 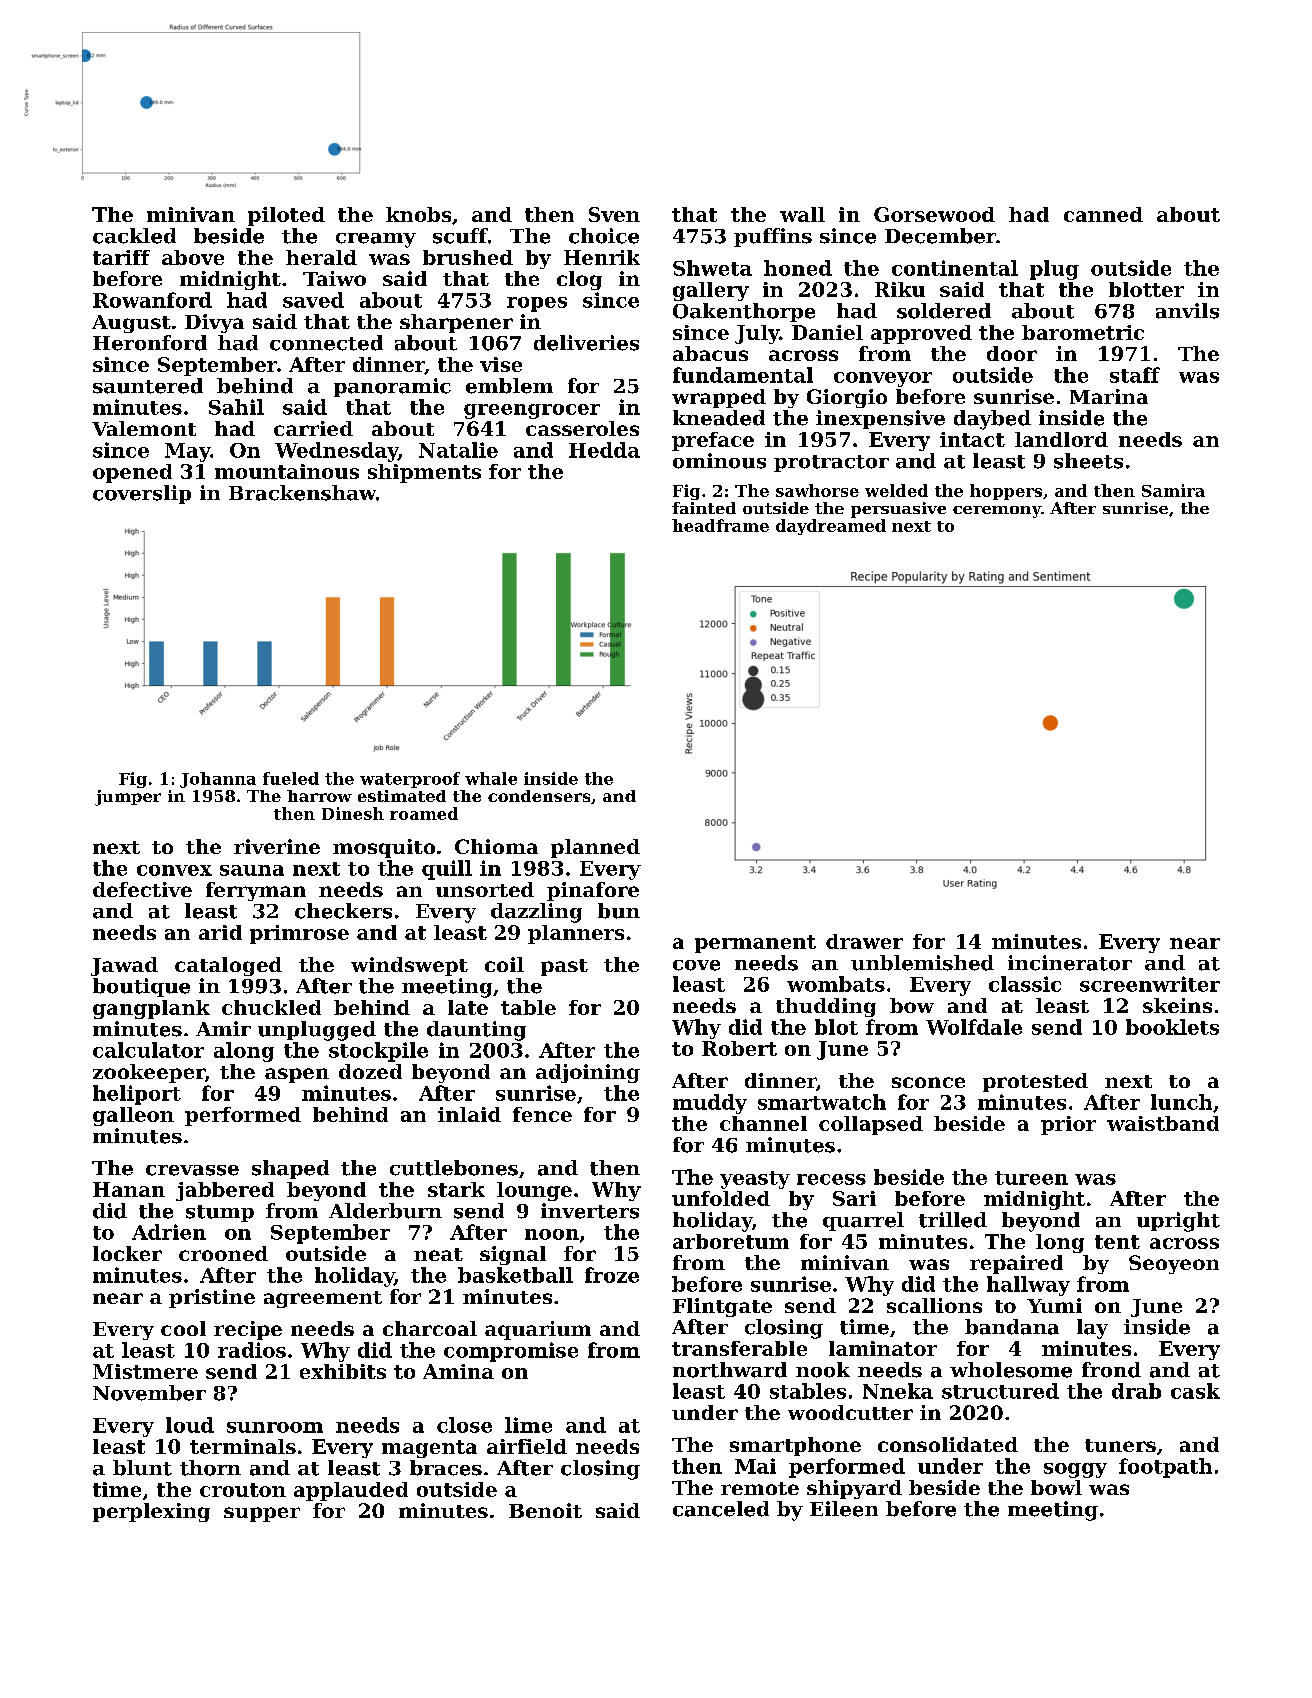 I want to click on blunt, so click(x=142, y=1468).
